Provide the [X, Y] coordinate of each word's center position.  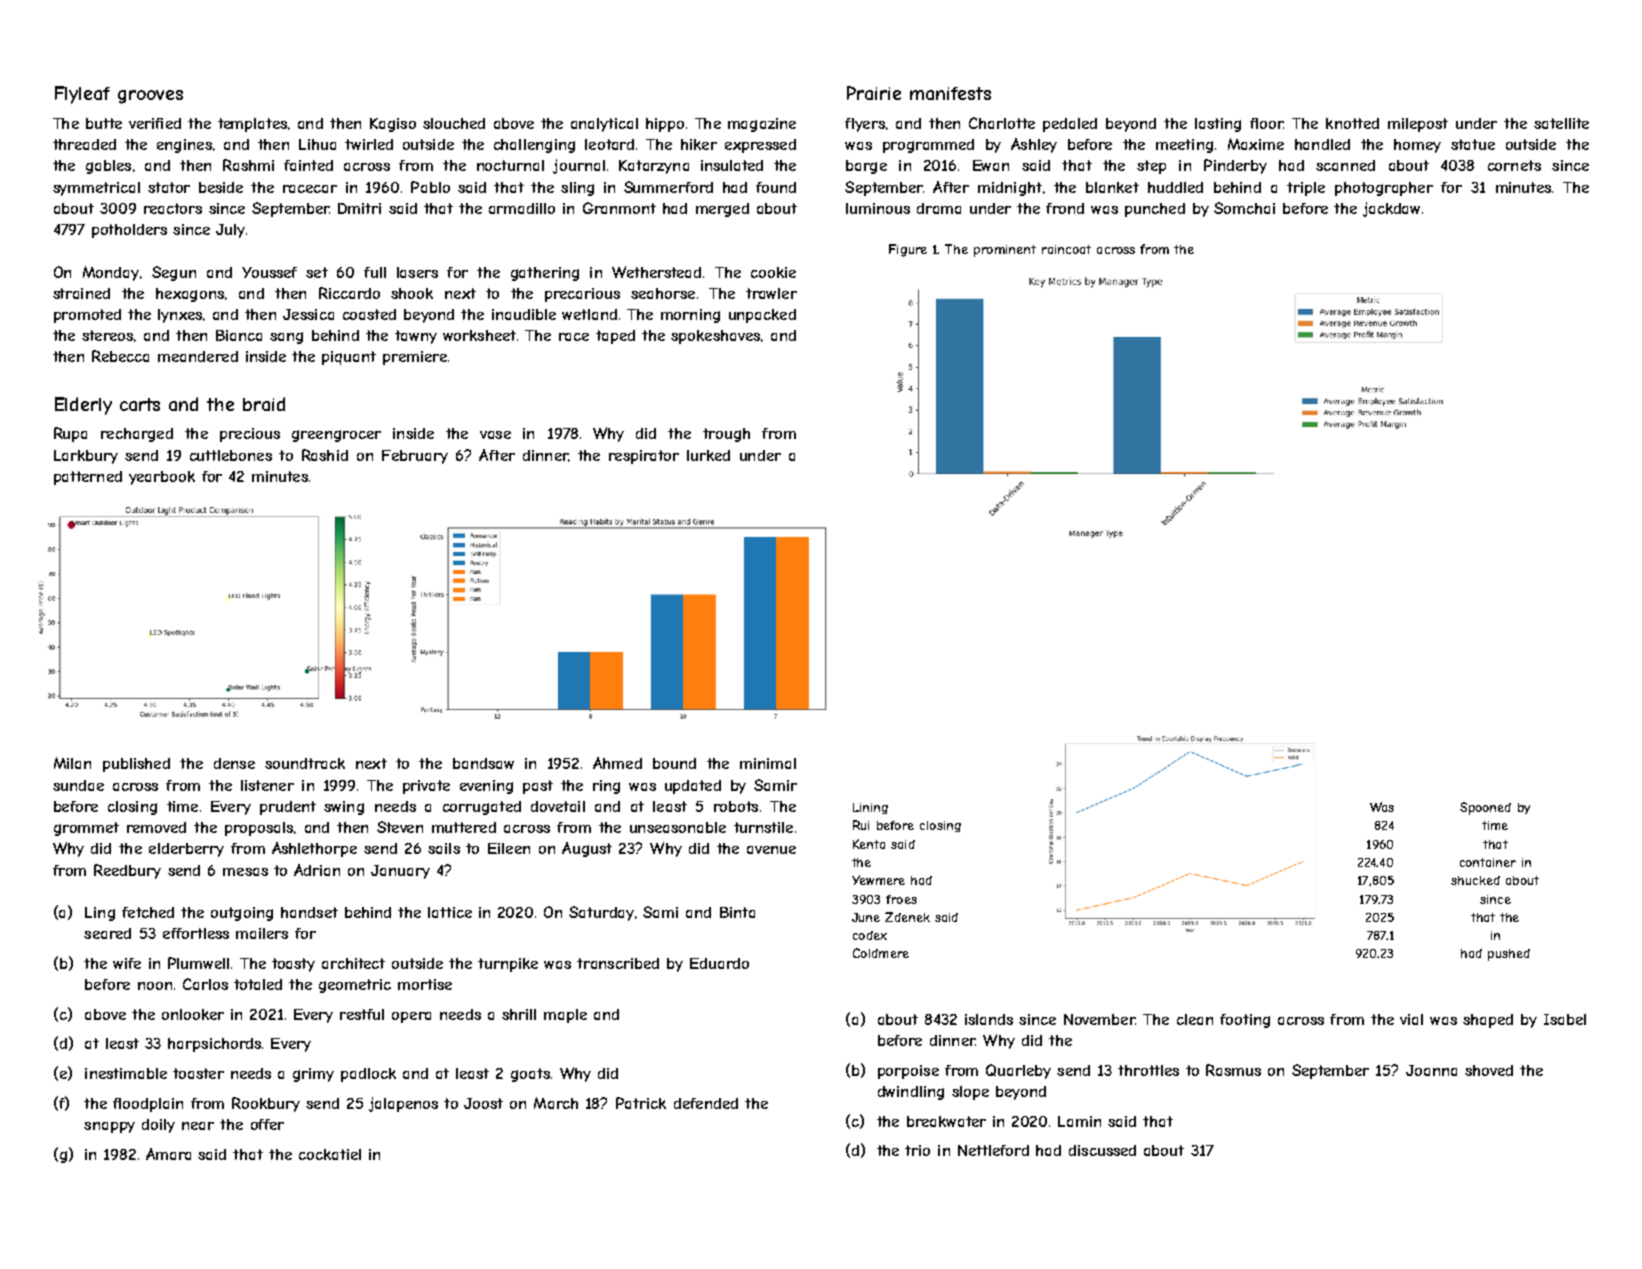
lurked [708, 455]
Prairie [874, 93]
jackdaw [1391, 209]
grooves [150, 97]
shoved [1489, 1070]
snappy [109, 1127]
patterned [88, 478]
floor [1266, 123]
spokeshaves [715, 337]
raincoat [1066, 249]
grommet [86, 829]
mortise [425, 984]
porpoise [908, 1072]
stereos [107, 335]
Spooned [1485, 808]
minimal [768, 763]
